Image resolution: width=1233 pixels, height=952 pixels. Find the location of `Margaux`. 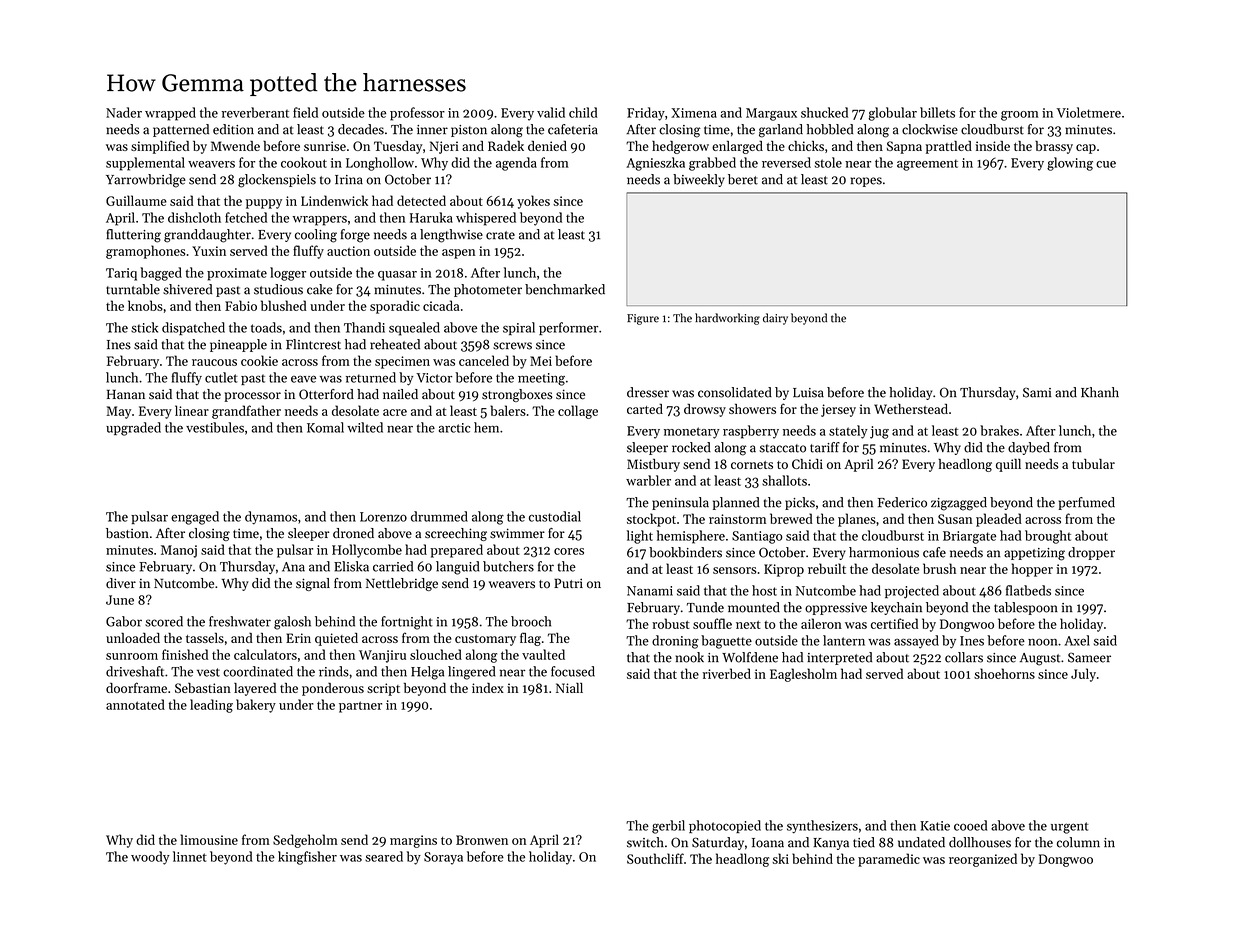

Margaux is located at coordinates (771, 114).
